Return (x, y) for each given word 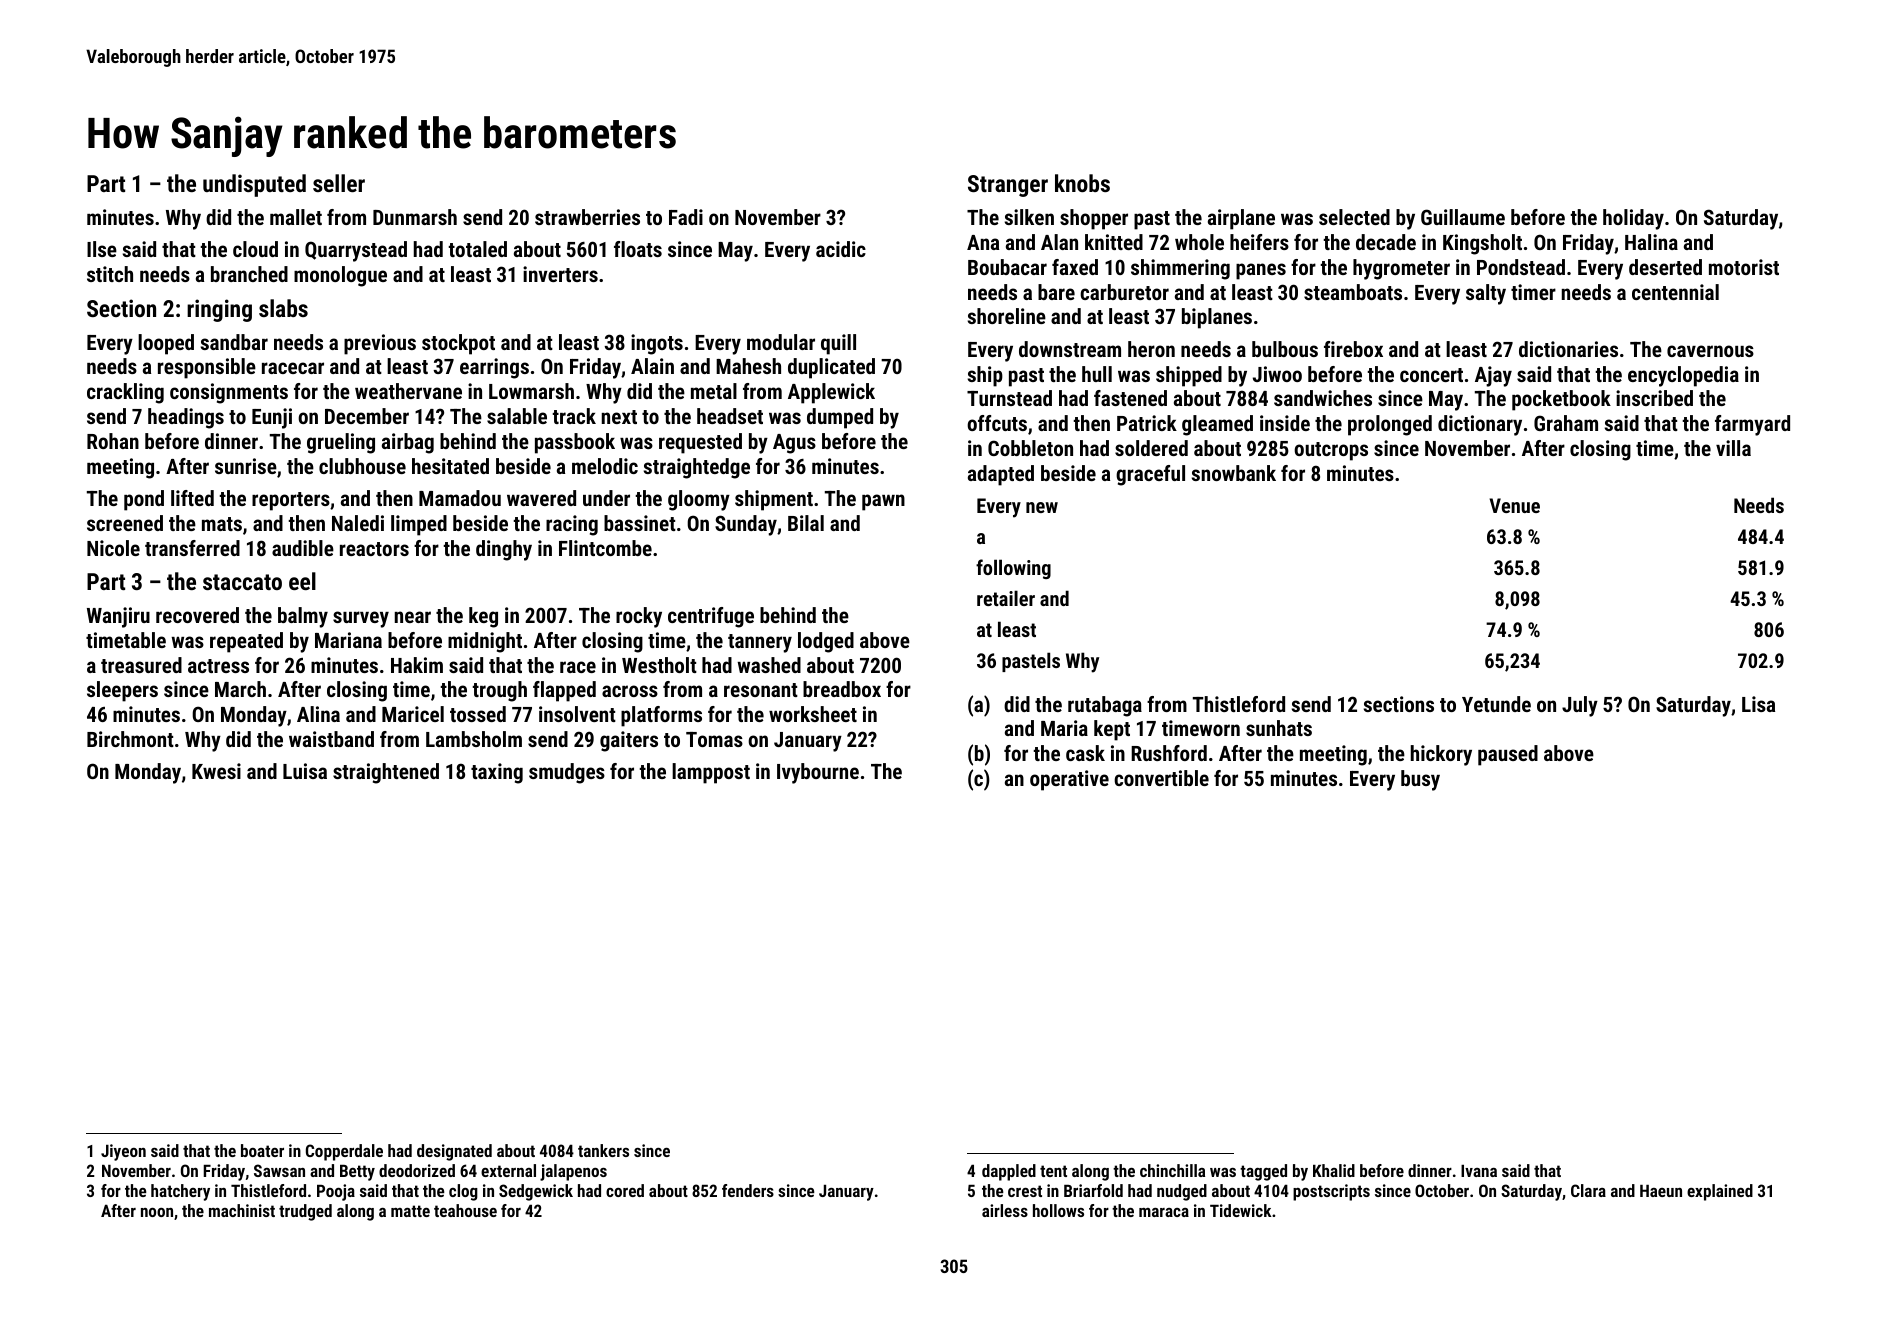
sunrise (246, 466)
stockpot (458, 344)
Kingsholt (1482, 244)
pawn (883, 502)
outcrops (1331, 451)
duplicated (831, 368)
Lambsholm (474, 739)
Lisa (1758, 704)
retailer (1006, 598)
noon (157, 1212)
